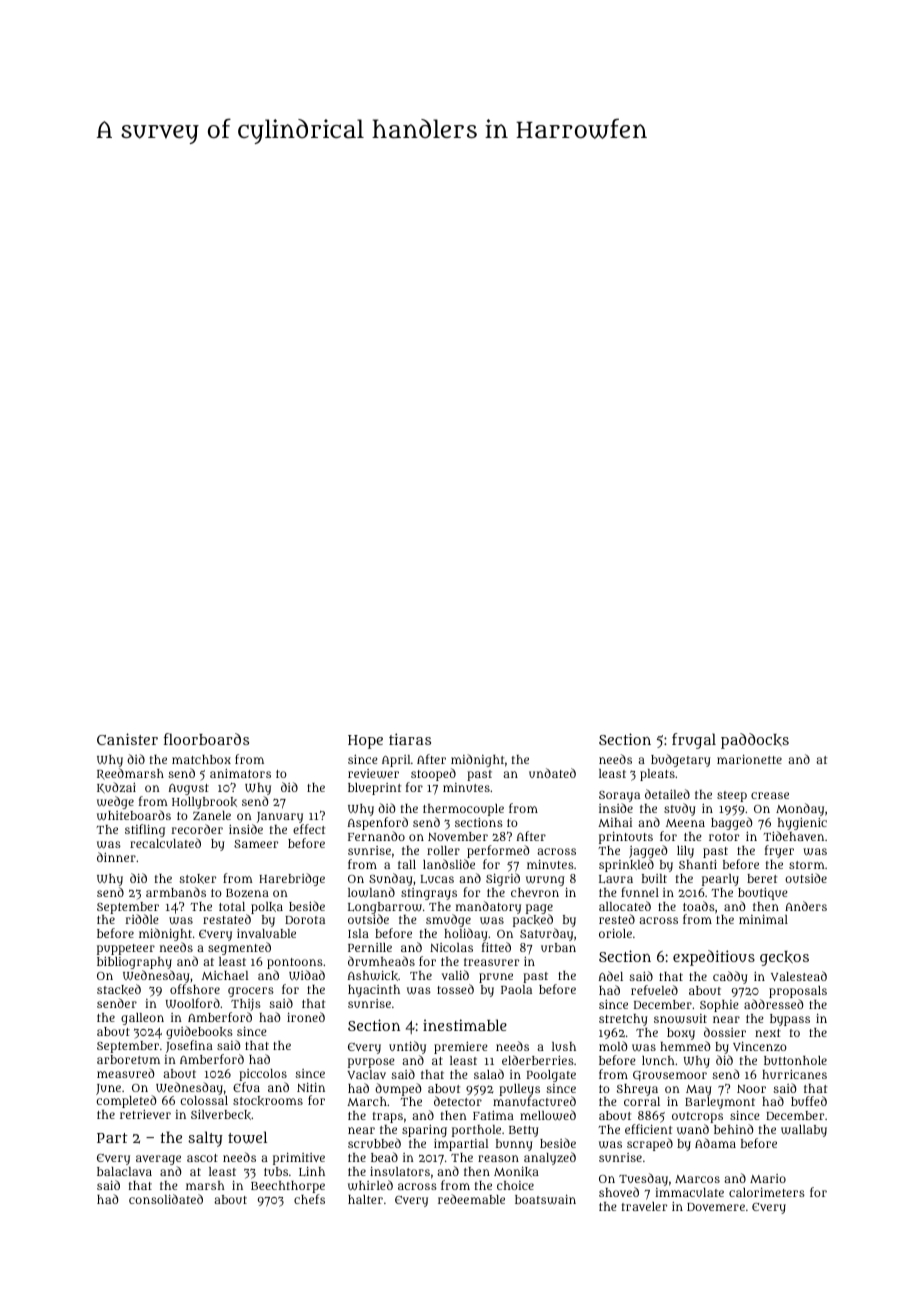  I want to click on paddocks, so click(755, 741).
